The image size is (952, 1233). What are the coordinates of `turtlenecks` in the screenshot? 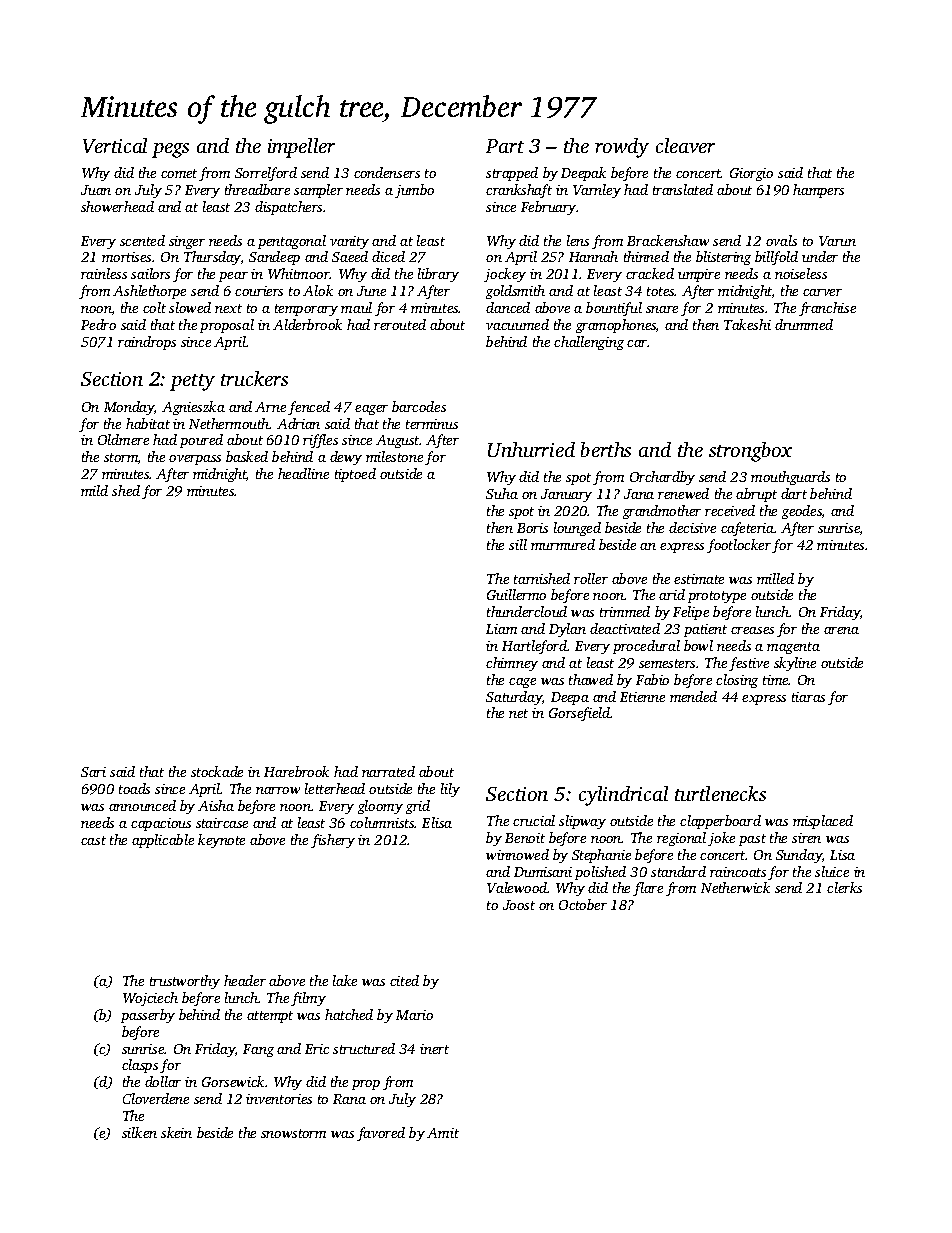 It's located at (720, 793).
